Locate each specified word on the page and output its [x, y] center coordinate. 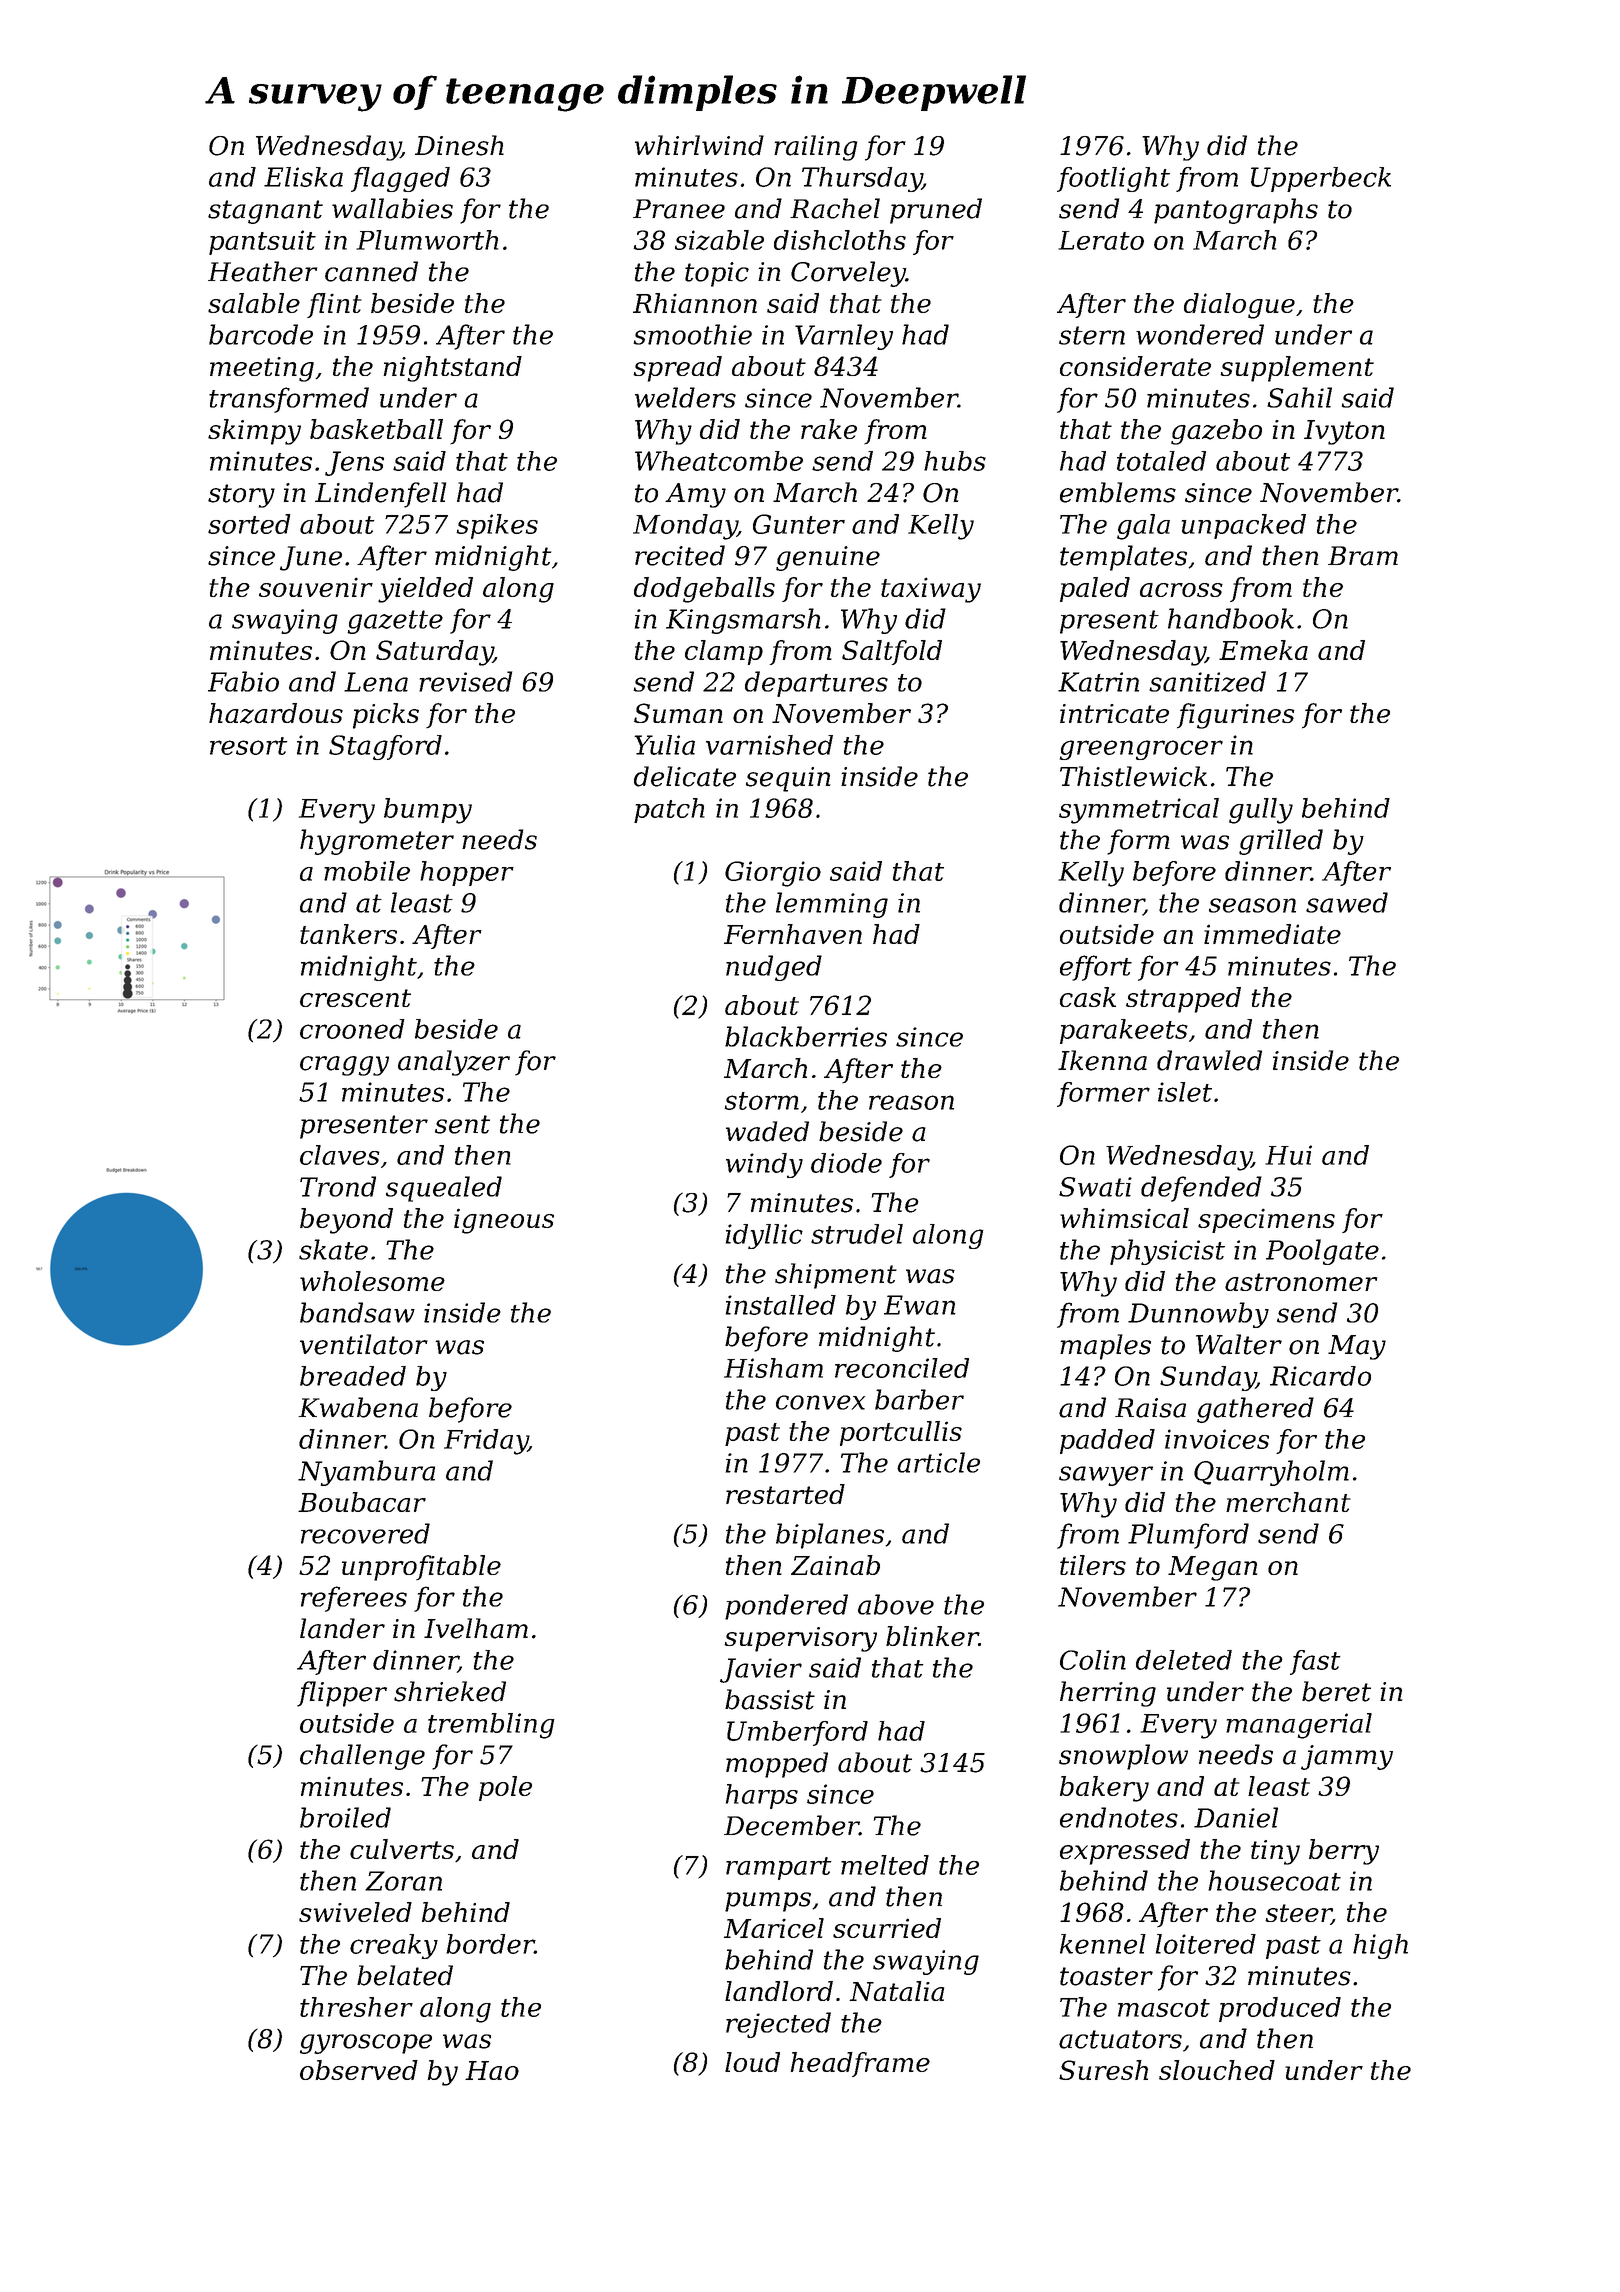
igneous [504, 1221]
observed [359, 2070]
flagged [400, 179]
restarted [785, 1494]
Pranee [679, 209]
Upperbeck [1321, 179]
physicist [1167, 1252]
